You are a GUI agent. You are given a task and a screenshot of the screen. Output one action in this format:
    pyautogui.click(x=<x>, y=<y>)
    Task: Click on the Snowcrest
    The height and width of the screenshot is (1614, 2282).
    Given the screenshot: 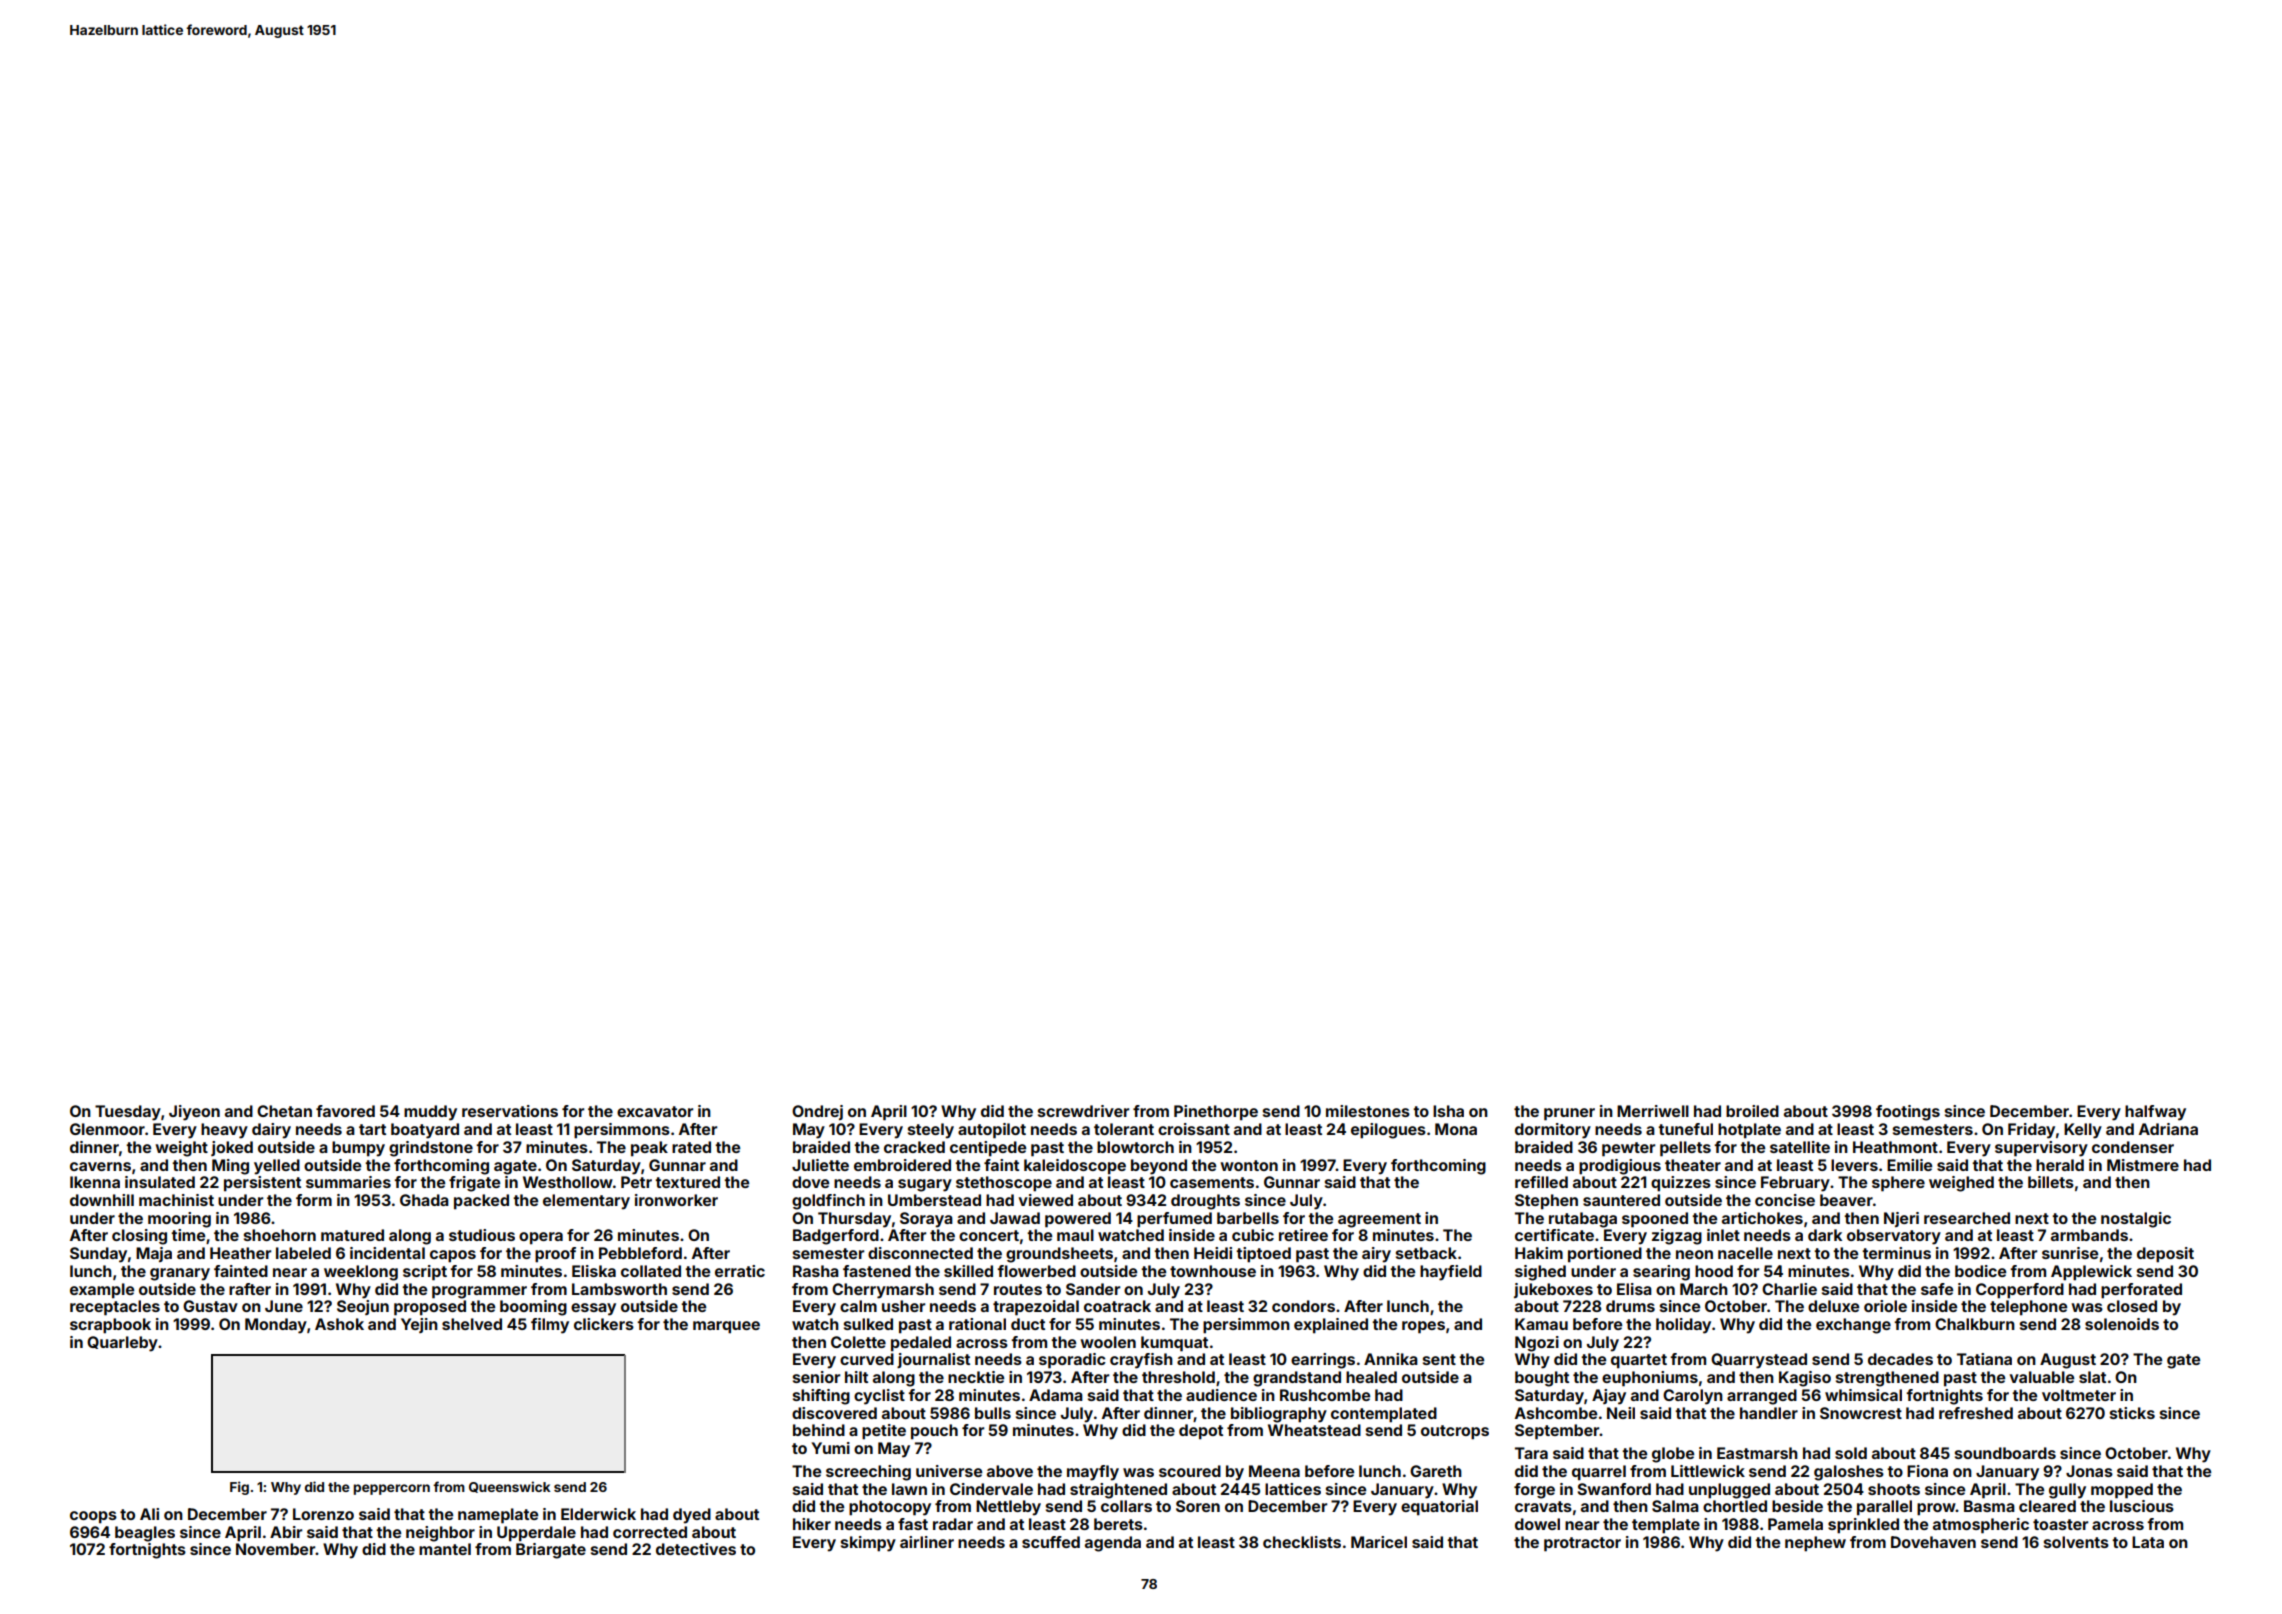 What is the action you would take?
    pyautogui.click(x=1861, y=1413)
